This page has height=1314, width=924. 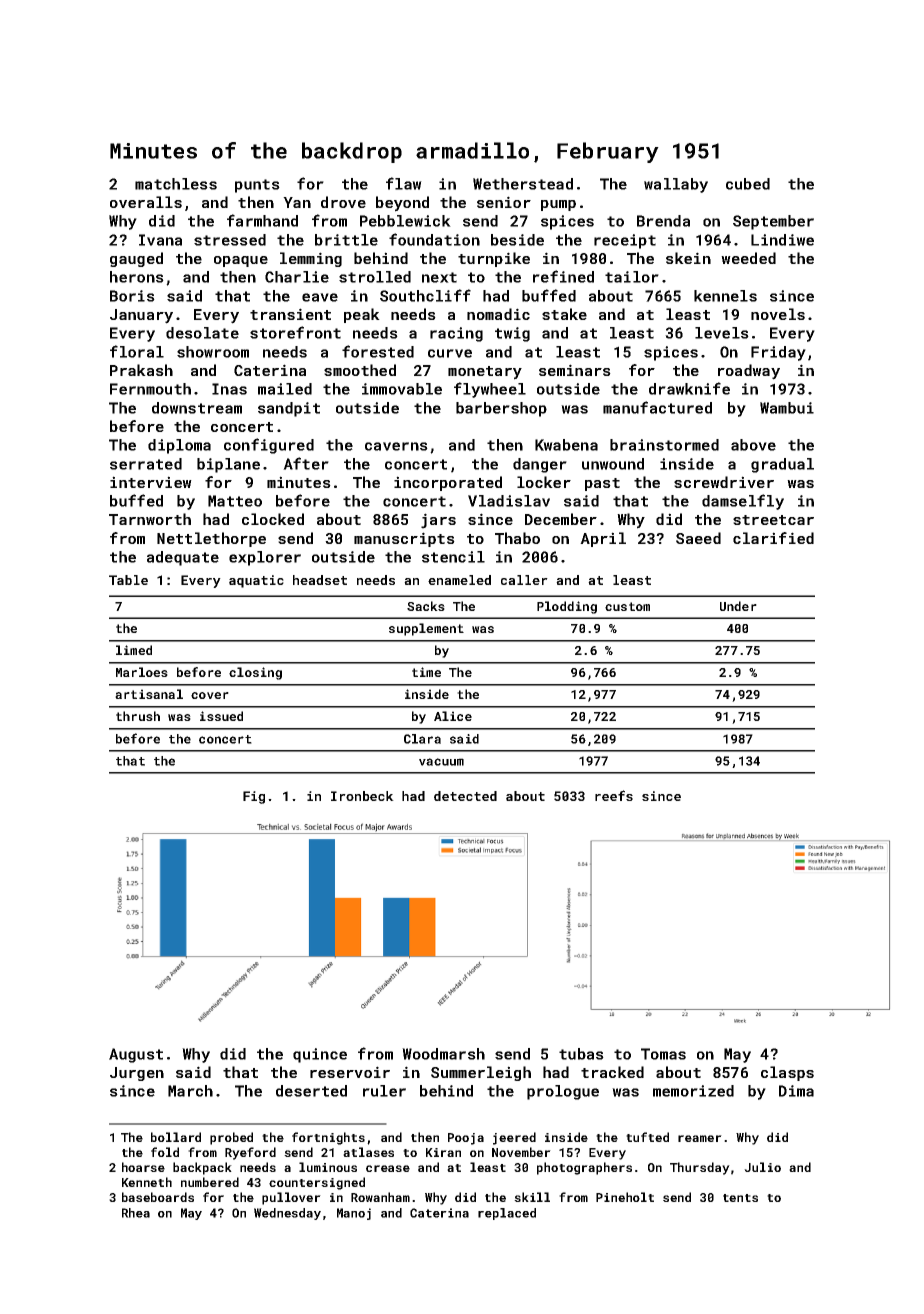 I want to click on tents, so click(x=740, y=1198).
